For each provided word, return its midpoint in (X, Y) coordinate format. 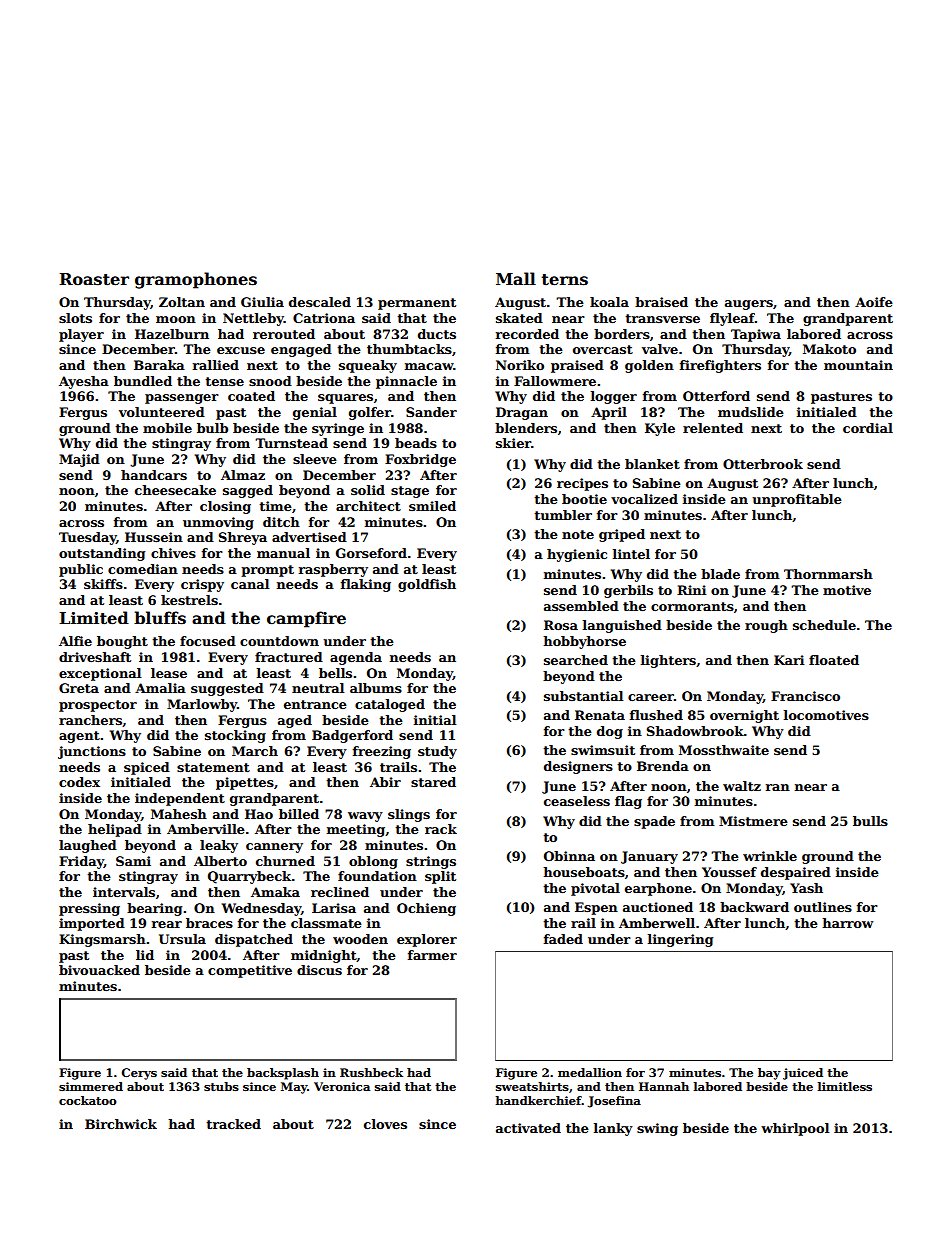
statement (213, 767)
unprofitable (797, 500)
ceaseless (577, 801)
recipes (582, 484)
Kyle (660, 429)
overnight (744, 716)
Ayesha (84, 382)
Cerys (139, 1074)
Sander (431, 412)
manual (283, 553)
